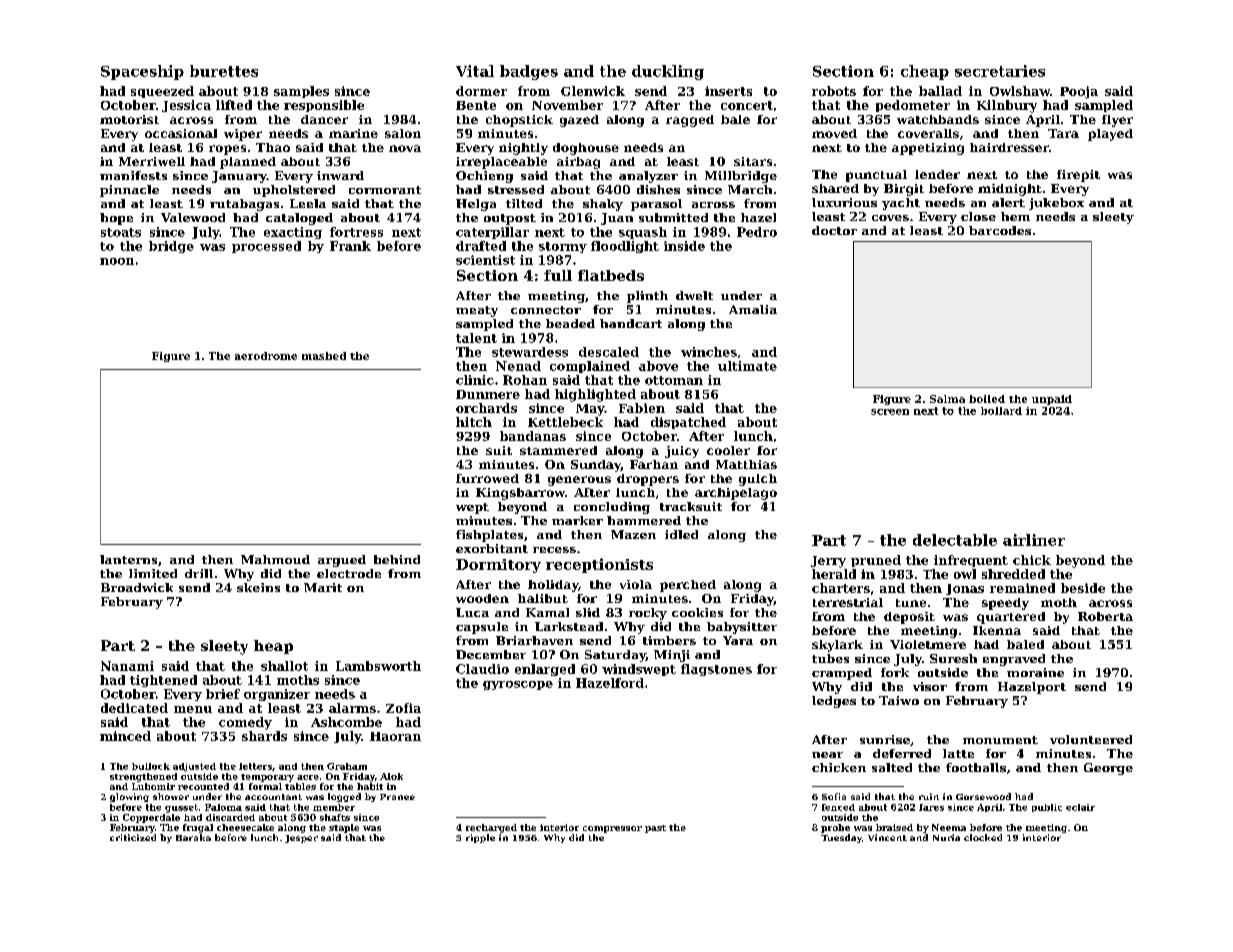 This screenshot has width=1233, height=952. What do you see at coordinates (350, 246) in the screenshot?
I see `Frank` at bounding box center [350, 246].
